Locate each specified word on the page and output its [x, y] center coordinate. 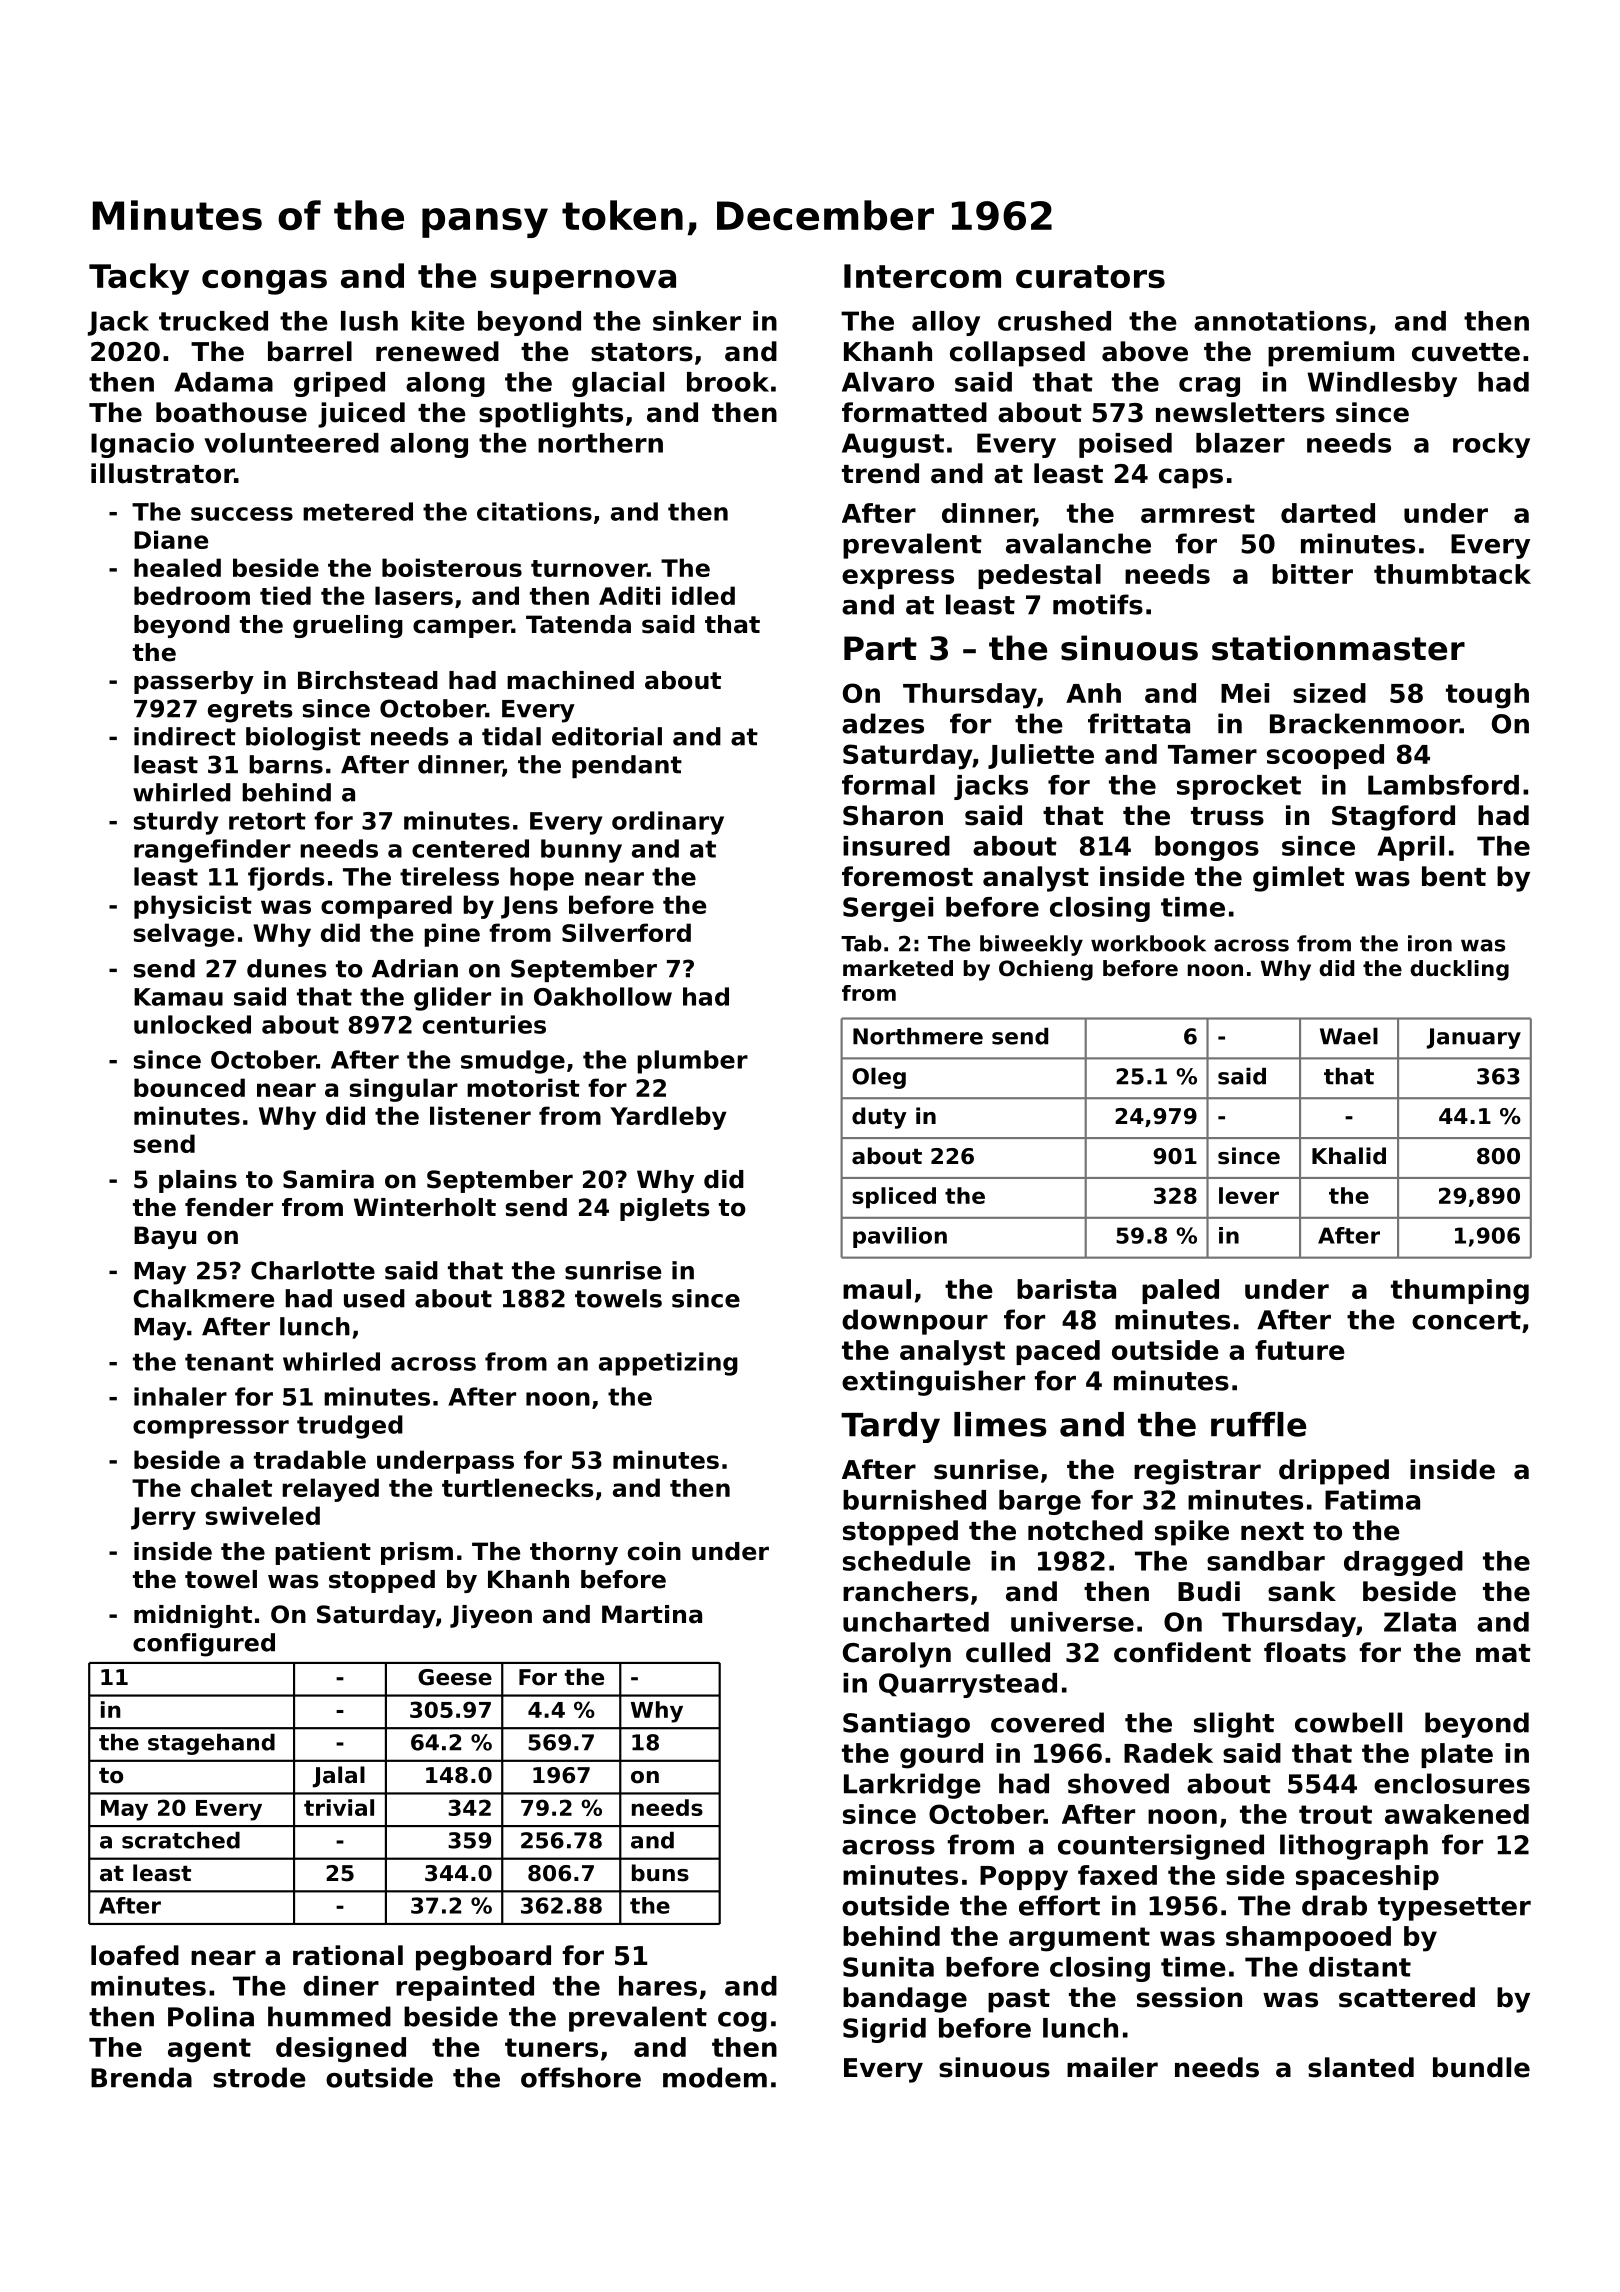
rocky [1491, 445]
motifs [1098, 604]
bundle [1481, 2067]
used [374, 1298]
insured [896, 846]
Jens [529, 907]
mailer [1112, 2067]
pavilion [900, 1237]
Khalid [1349, 1156]
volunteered [291, 443]
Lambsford [1443, 785]
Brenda [141, 2077]
